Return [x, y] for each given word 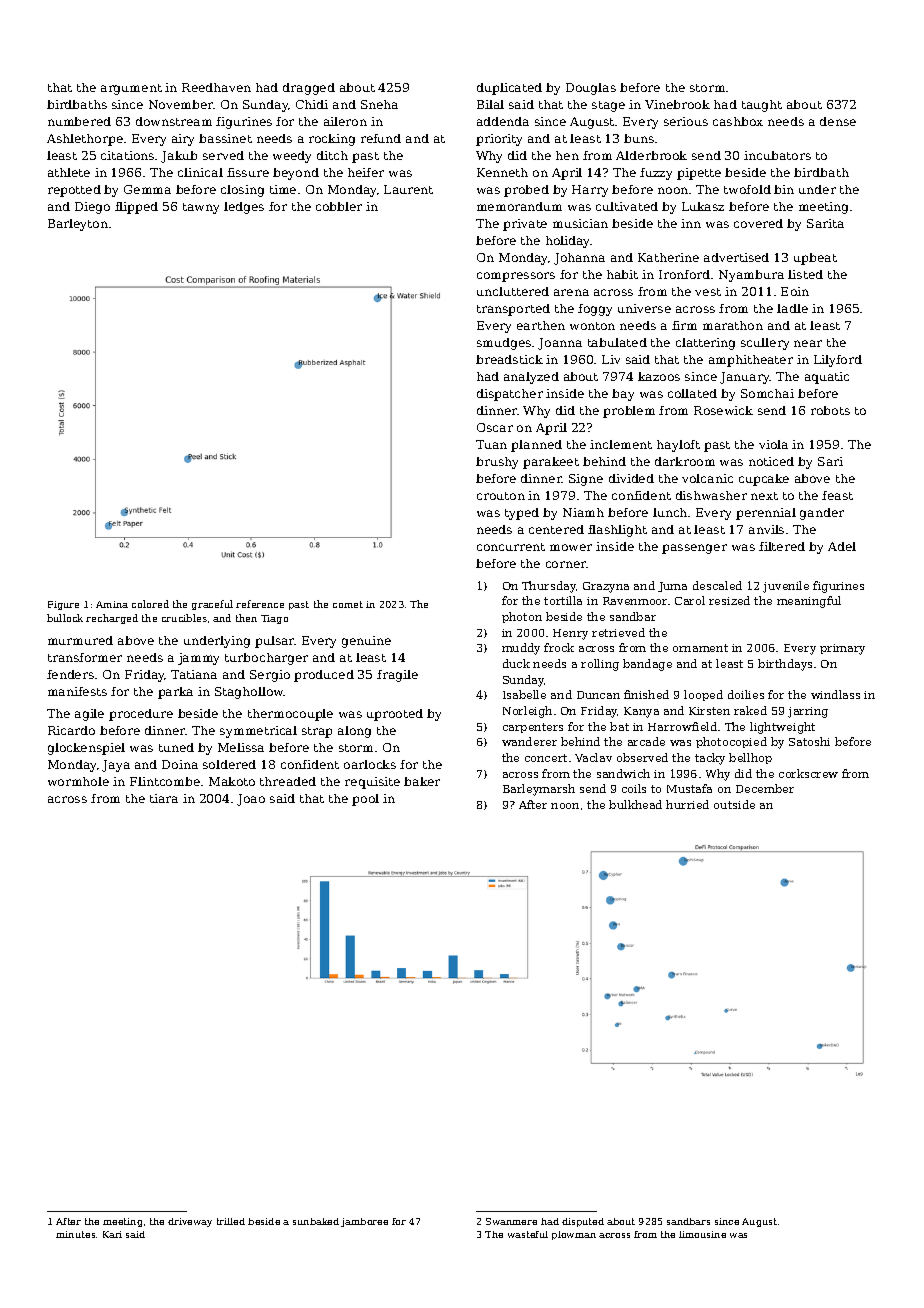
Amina [112, 604]
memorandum [519, 206]
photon [522, 617]
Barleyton [78, 225]
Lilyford [838, 361]
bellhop [750, 758]
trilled [231, 1221]
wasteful [528, 1234]
